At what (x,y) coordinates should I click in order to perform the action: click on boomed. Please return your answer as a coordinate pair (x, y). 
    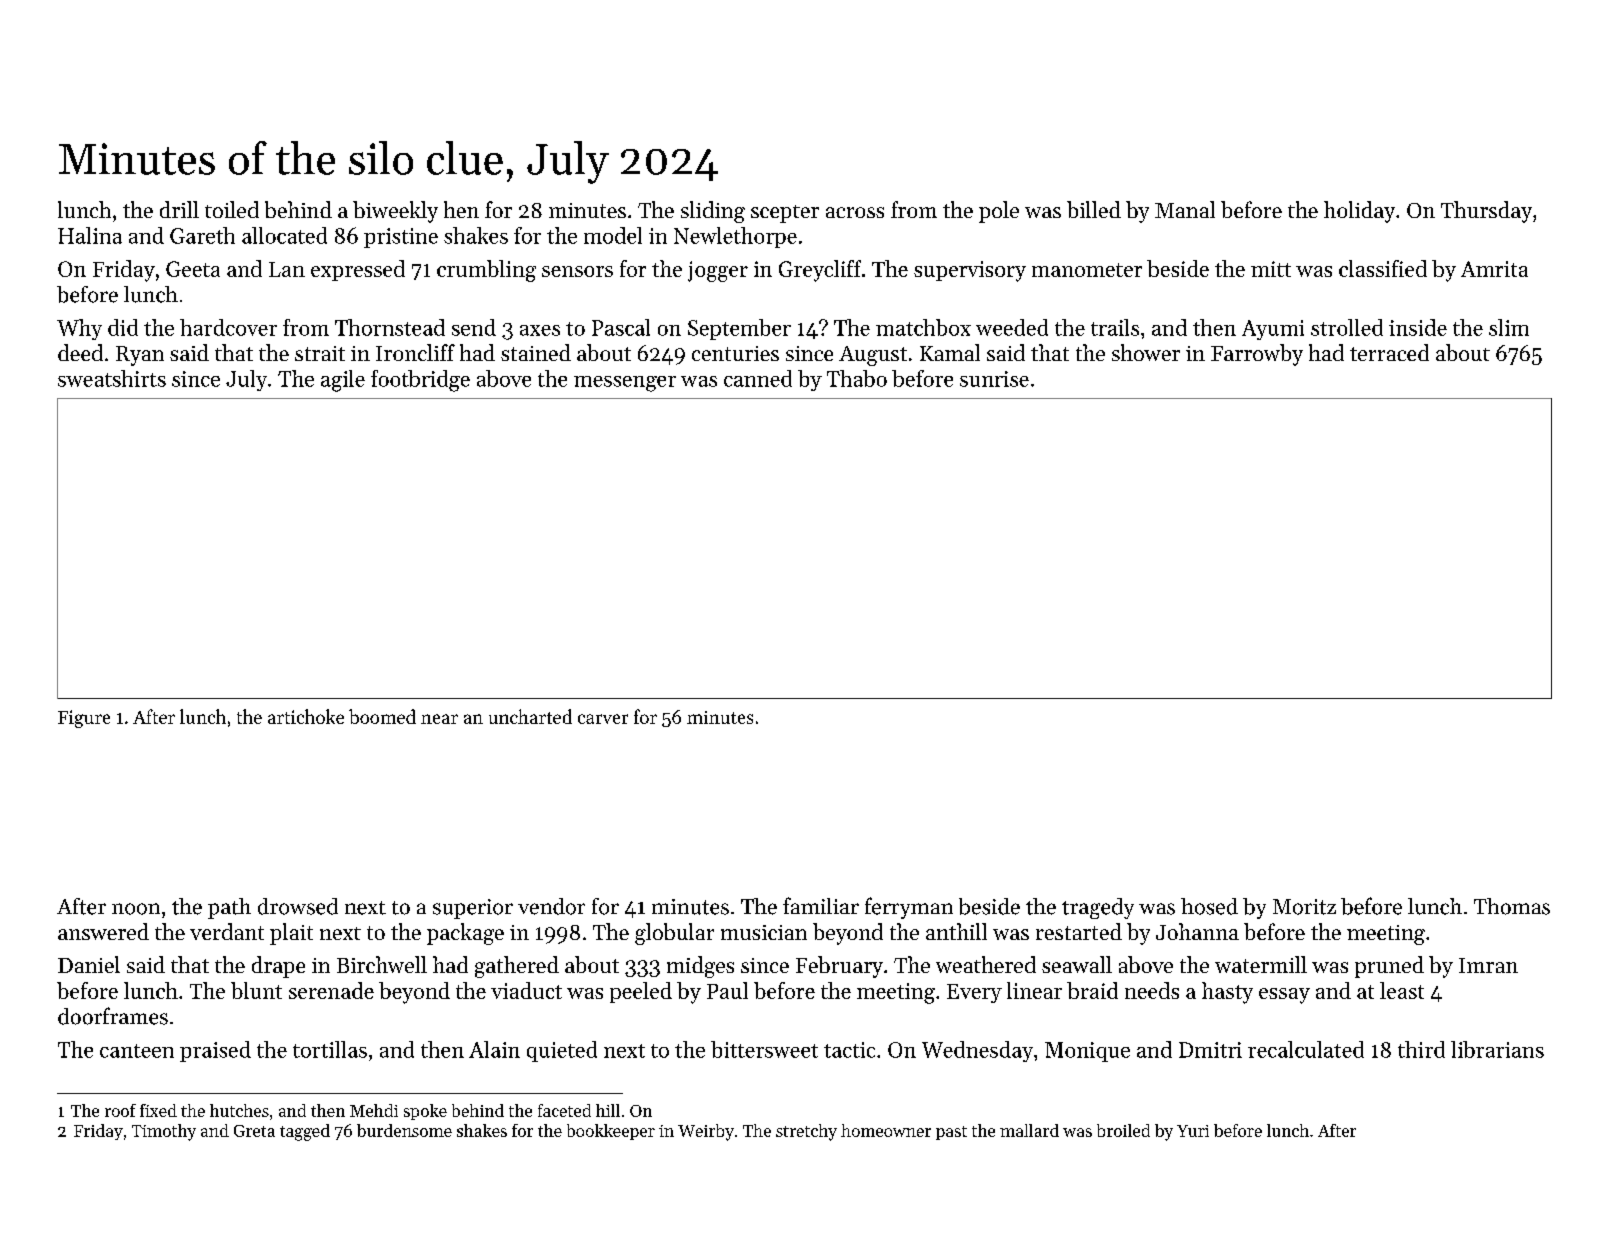
    Looking at the image, I should click on (382, 716).
